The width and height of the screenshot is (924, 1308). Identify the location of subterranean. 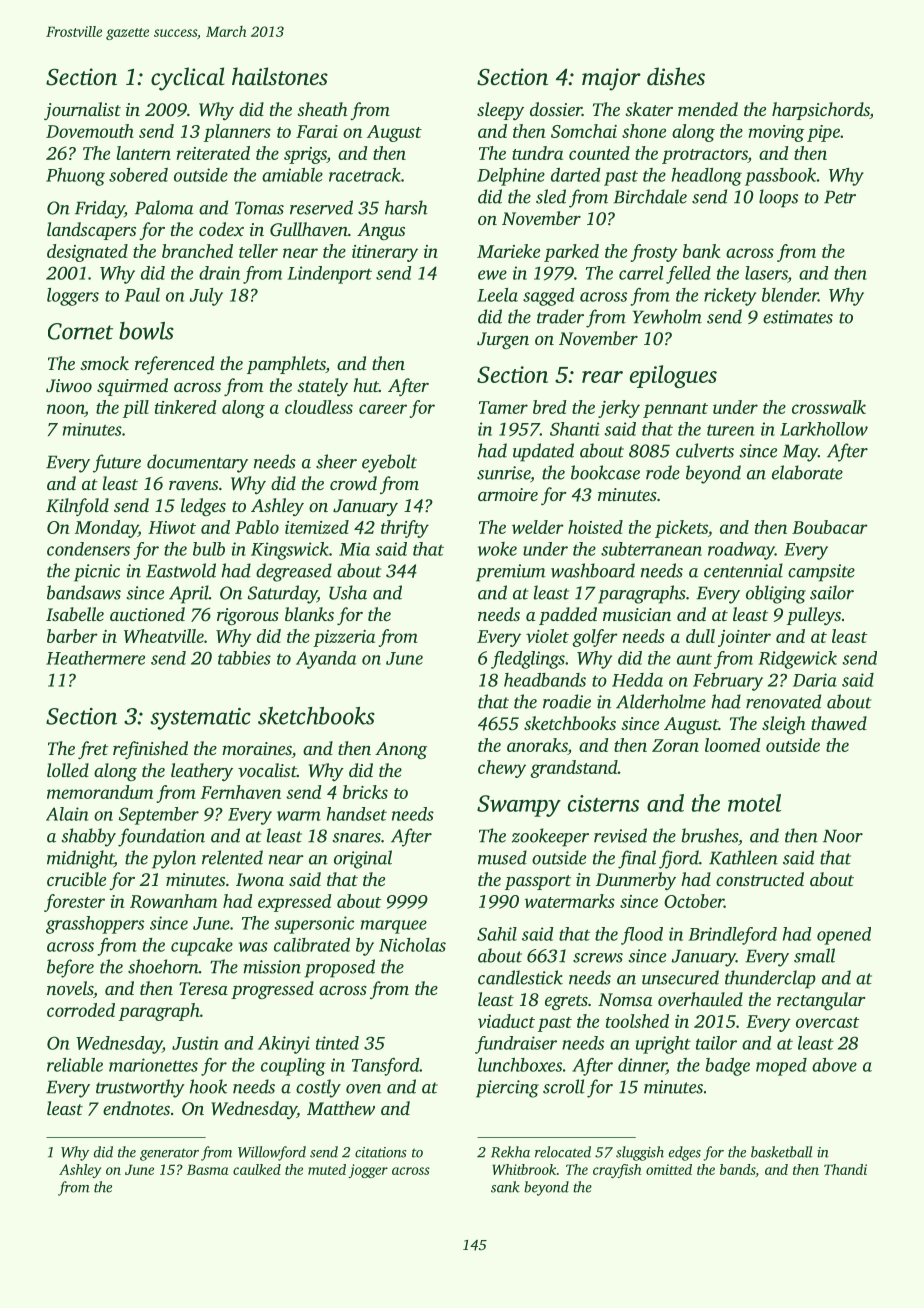
(651, 549).
